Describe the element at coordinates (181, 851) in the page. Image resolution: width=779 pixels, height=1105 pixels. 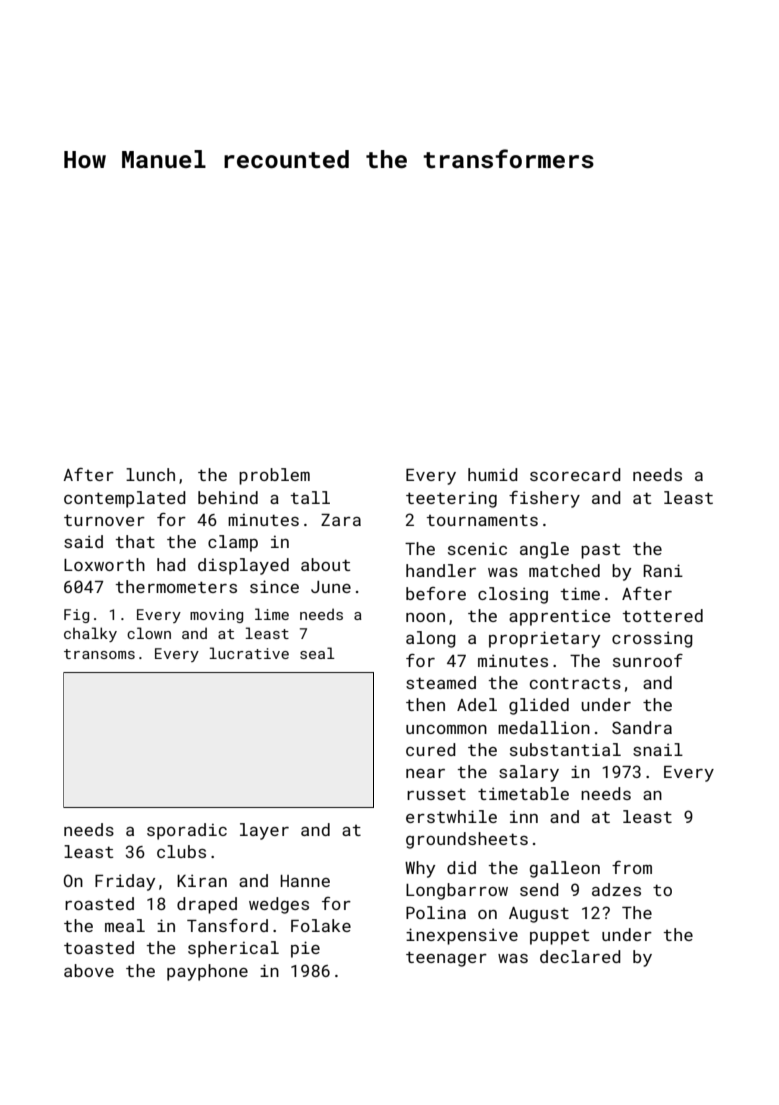
I see `clubs` at that location.
